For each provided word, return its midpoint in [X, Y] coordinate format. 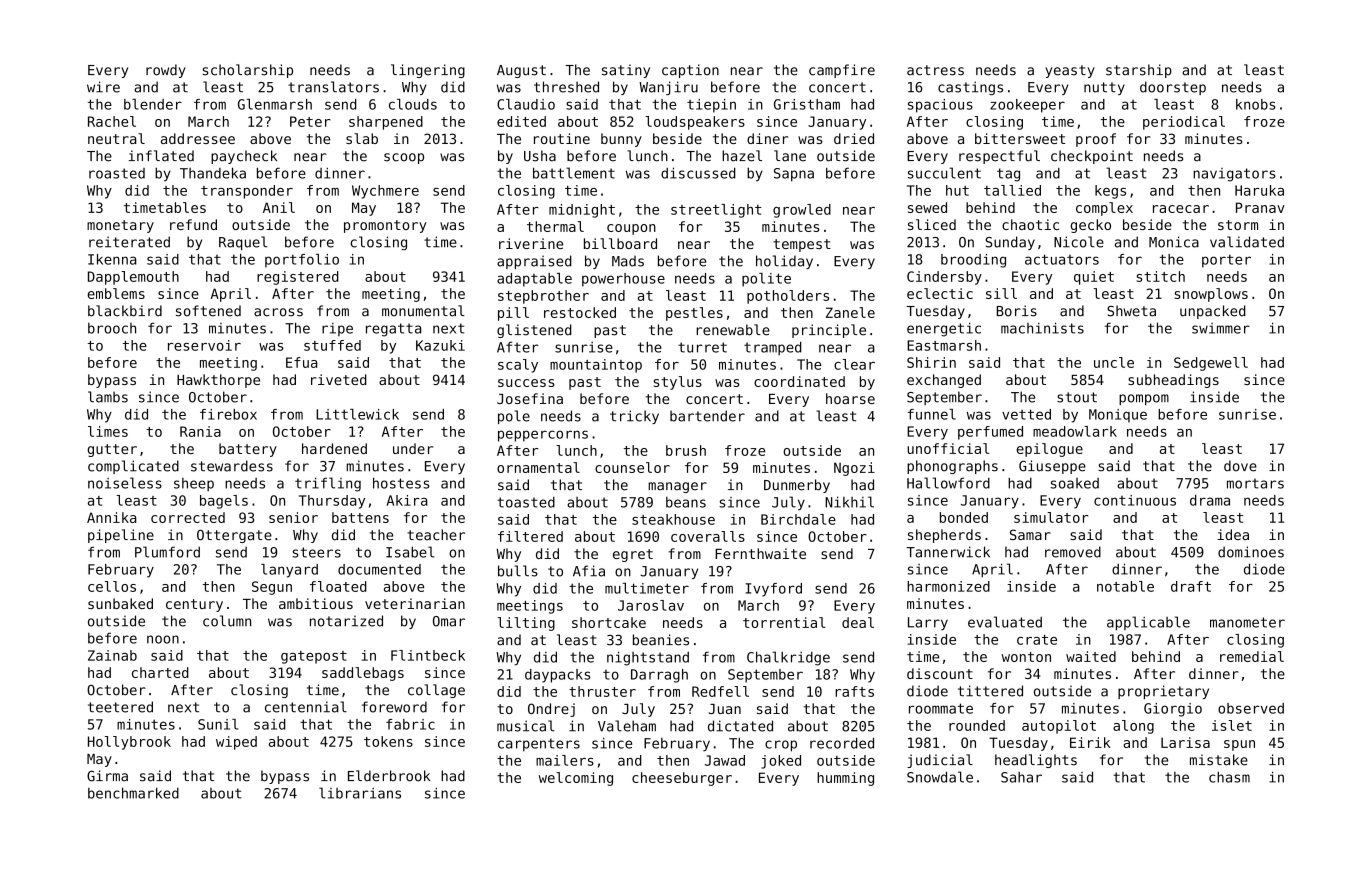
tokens [388, 741]
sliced [932, 224]
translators [333, 87]
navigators [1234, 175]
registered [298, 278]
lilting [526, 624]
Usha [540, 156]
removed [1073, 552]
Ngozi [854, 469]
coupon [631, 229]
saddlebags [363, 674]
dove [1240, 466]
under [413, 448]
